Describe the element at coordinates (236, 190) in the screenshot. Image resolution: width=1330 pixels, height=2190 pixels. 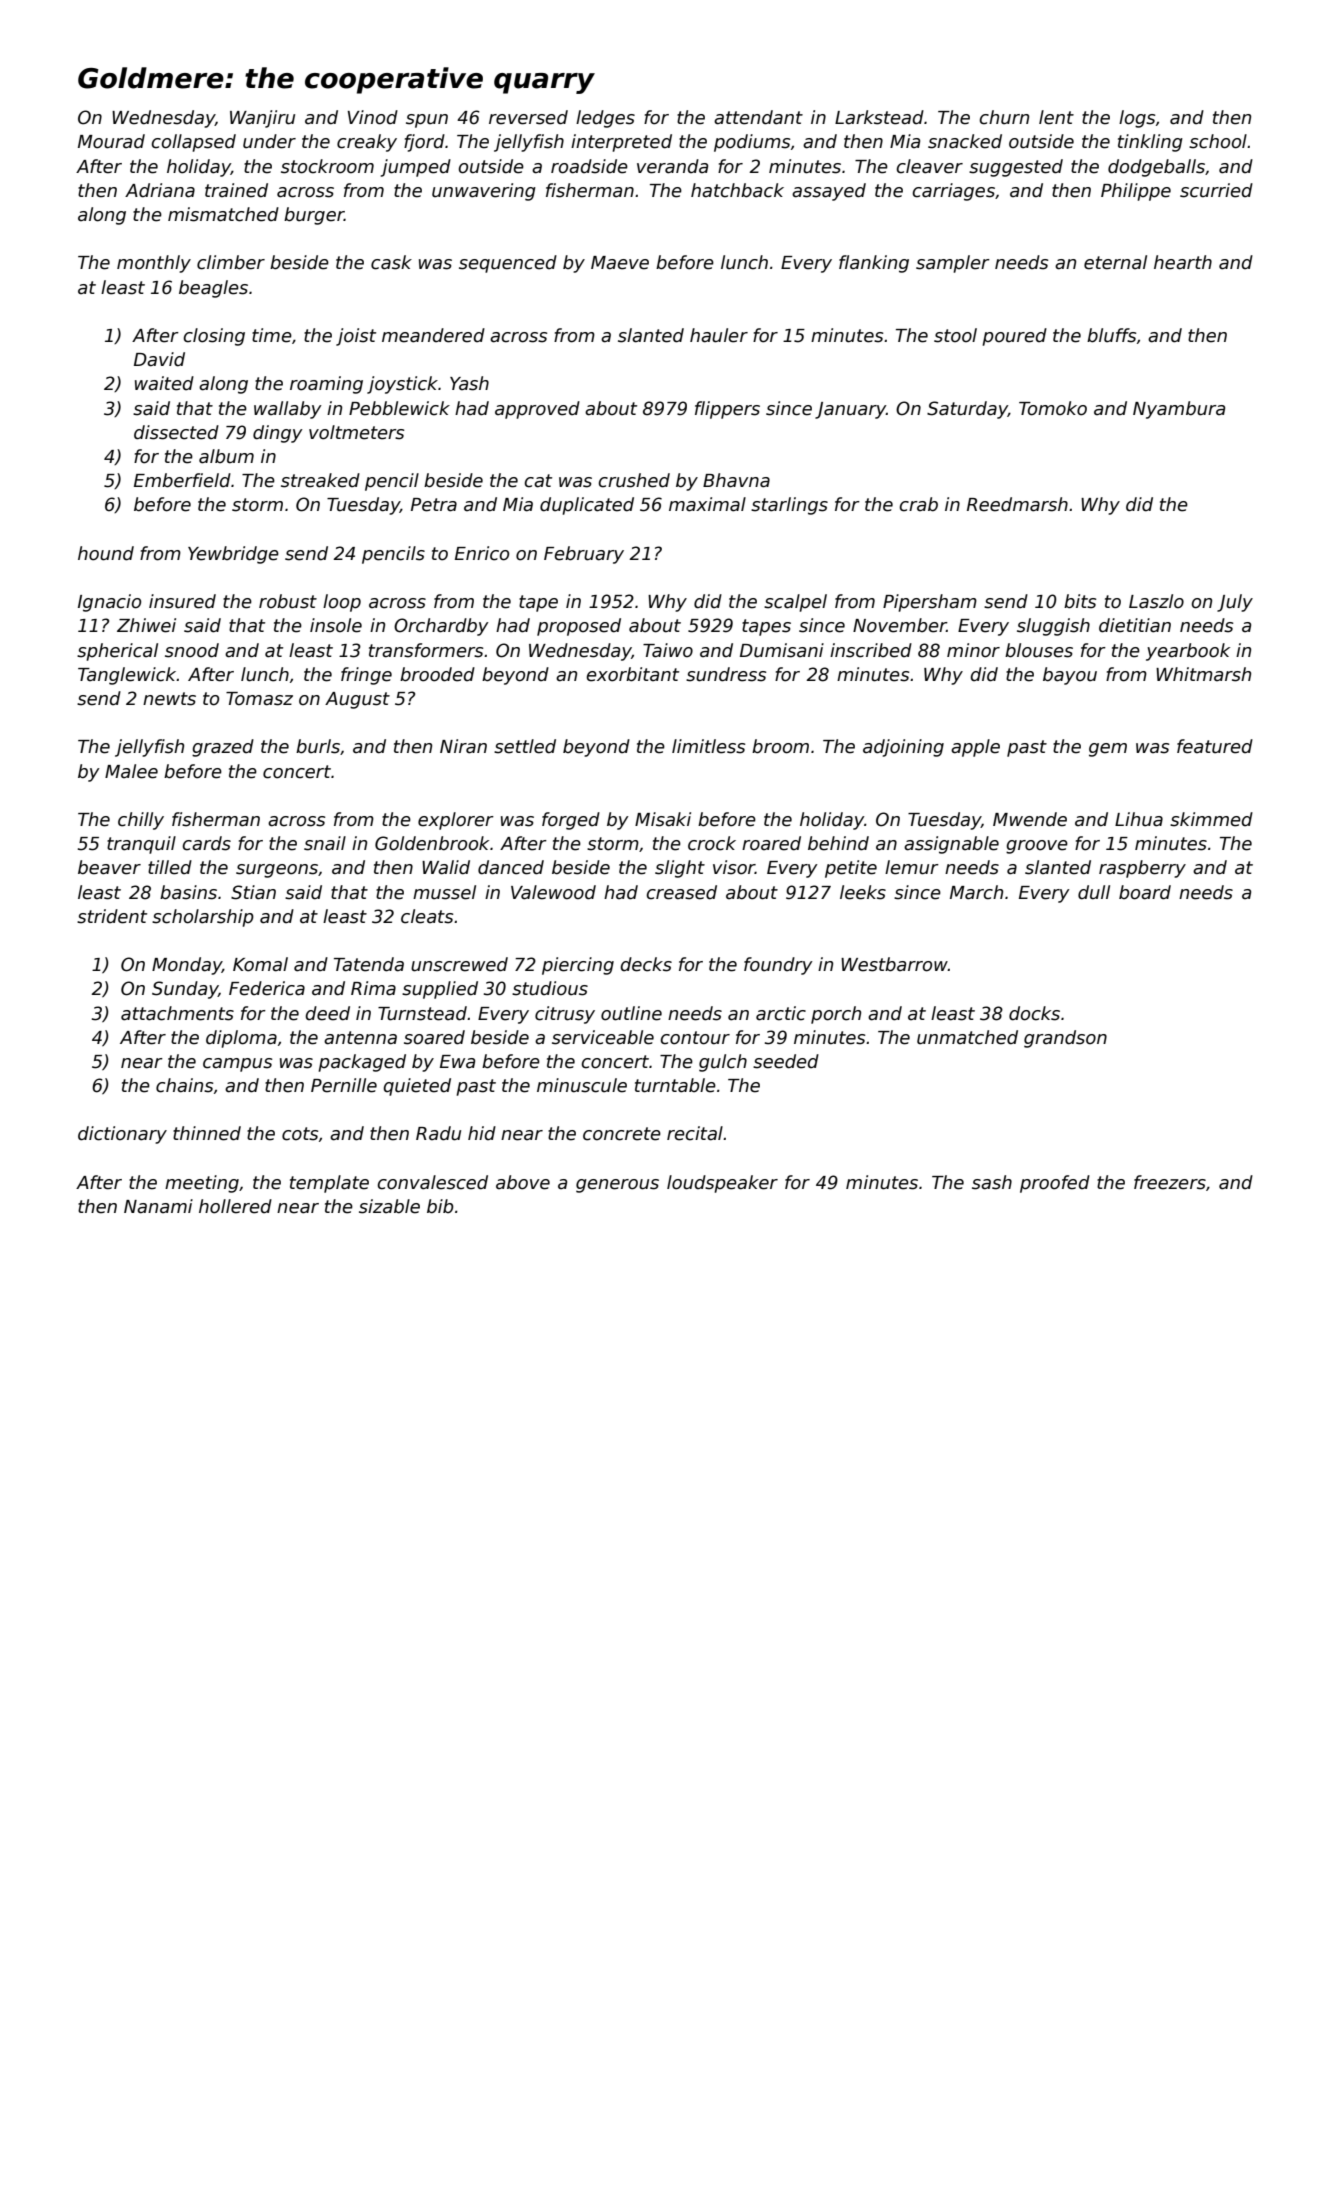
I see `trained` at that location.
